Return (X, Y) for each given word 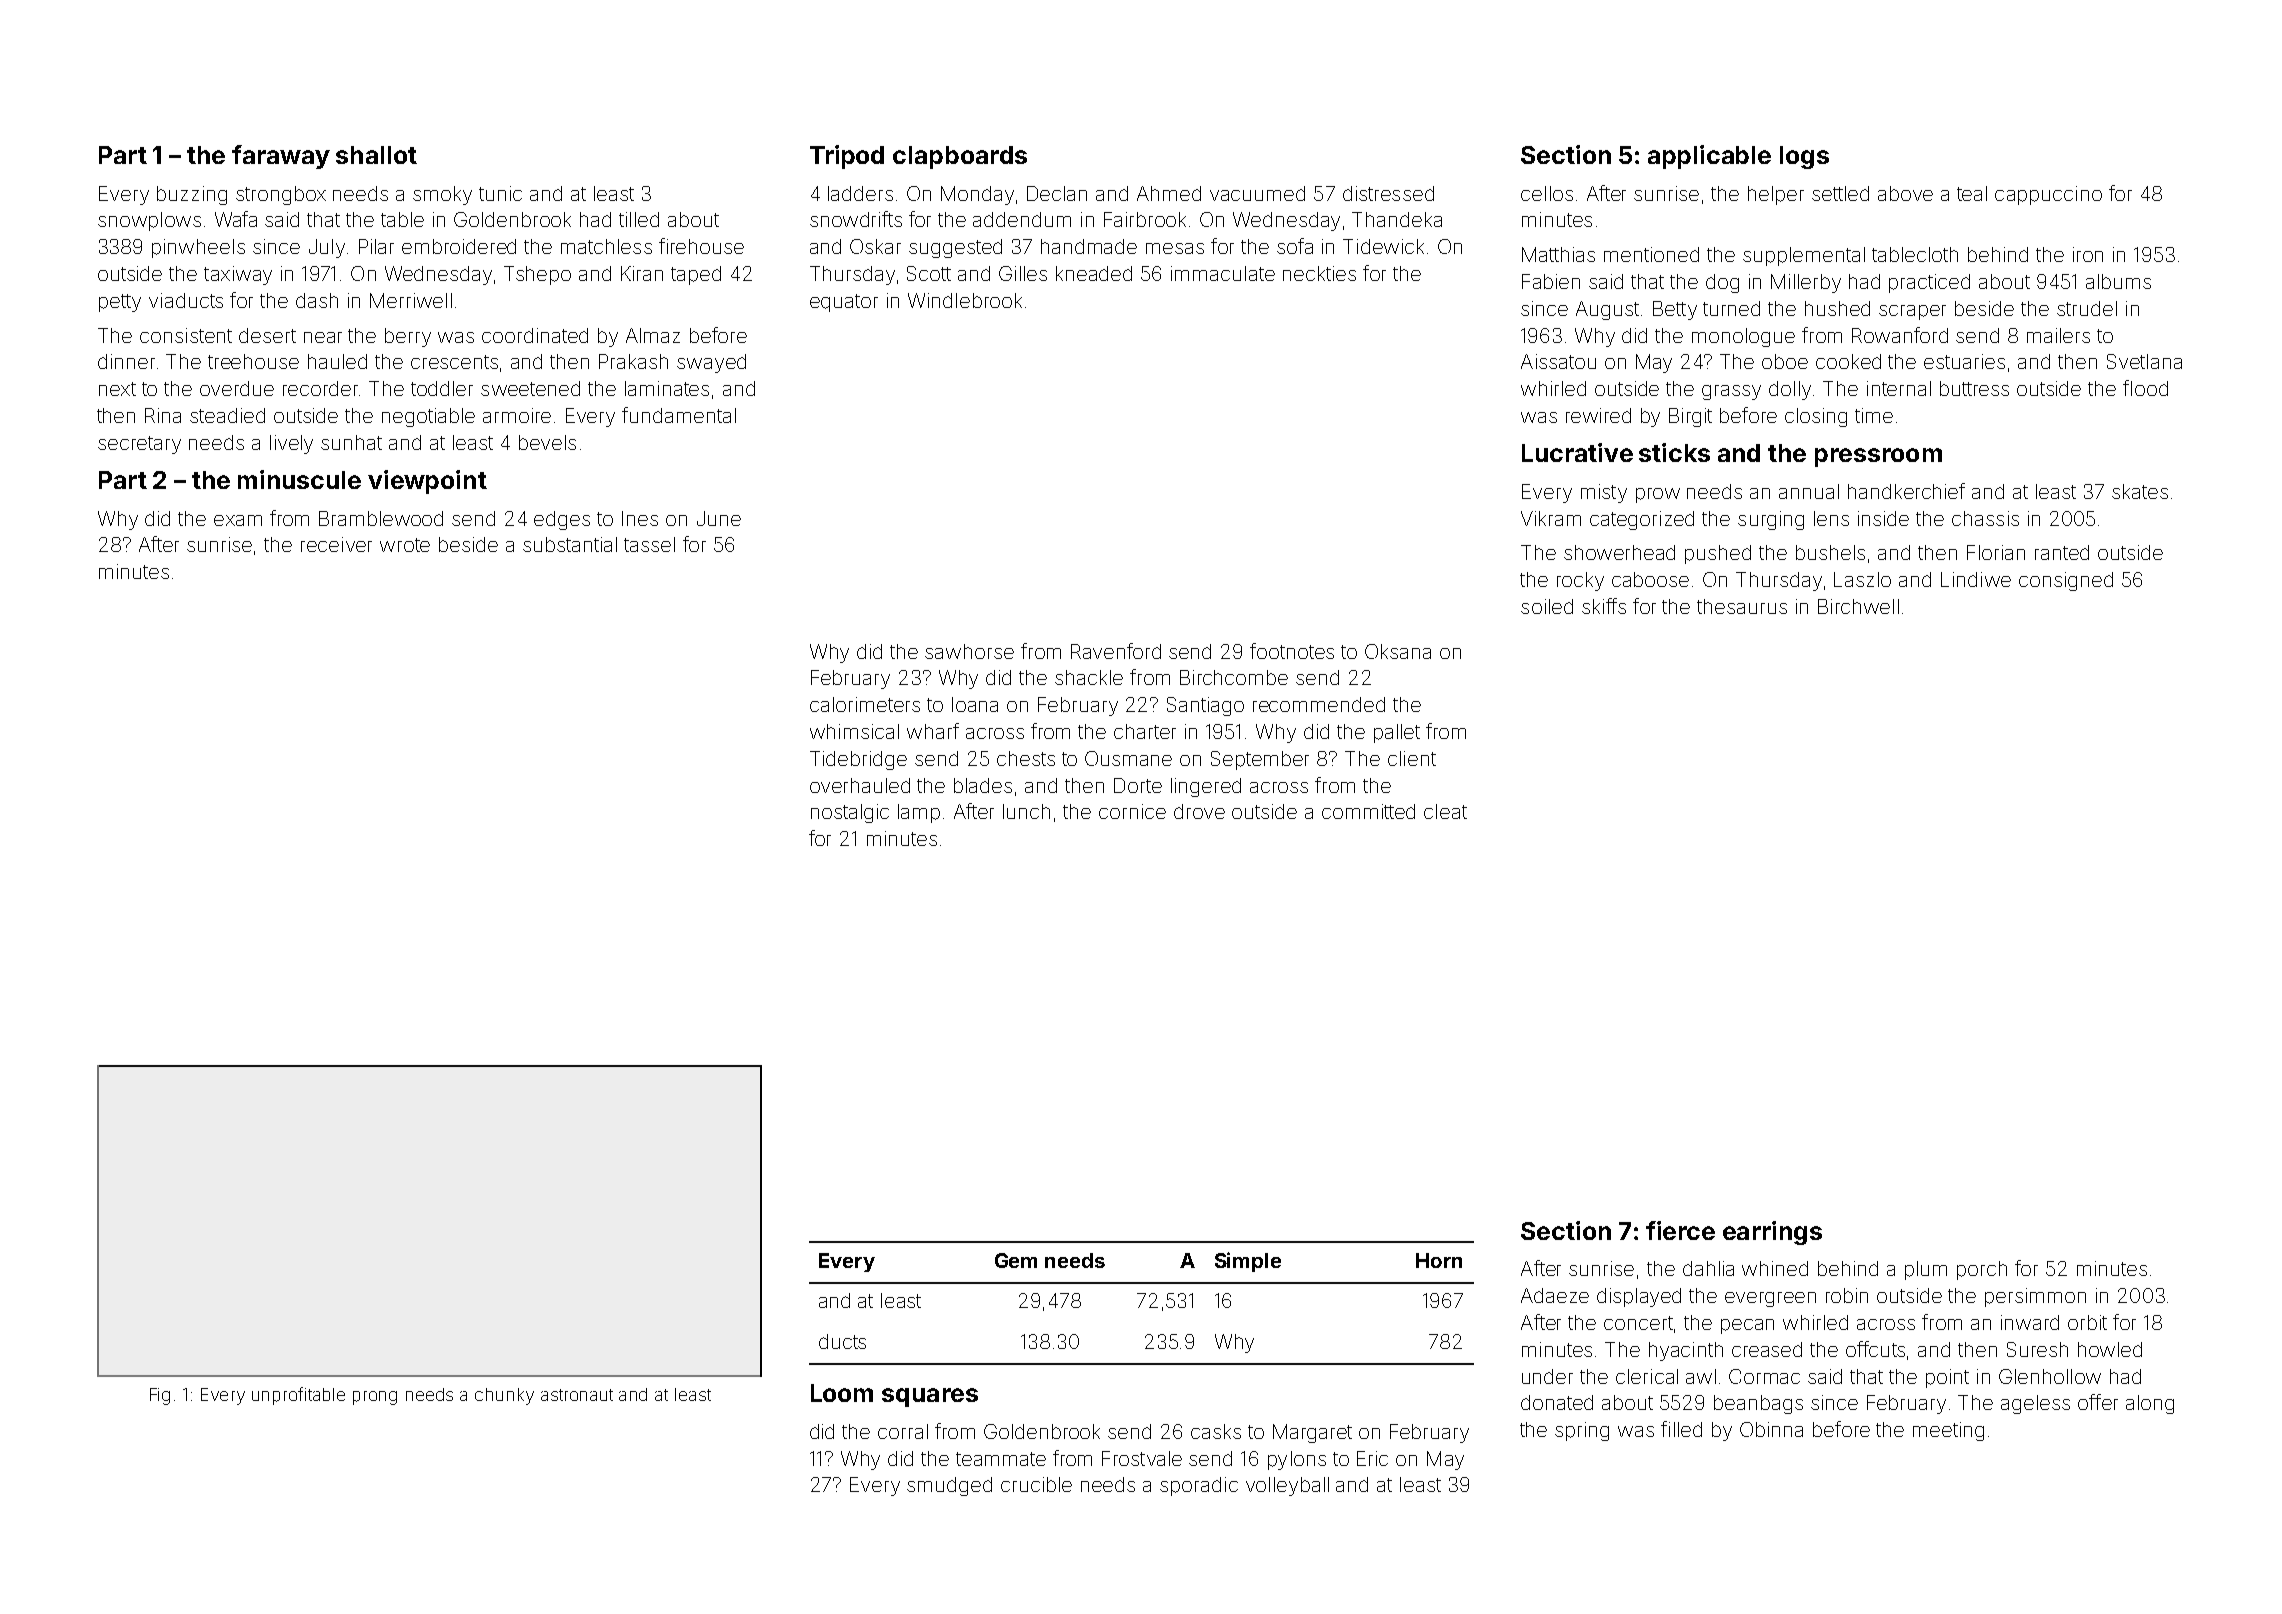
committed (1368, 811)
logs (1804, 157)
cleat (1445, 811)
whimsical (854, 731)
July (327, 248)
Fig (160, 1396)
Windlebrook (965, 300)
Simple (1248, 1262)
